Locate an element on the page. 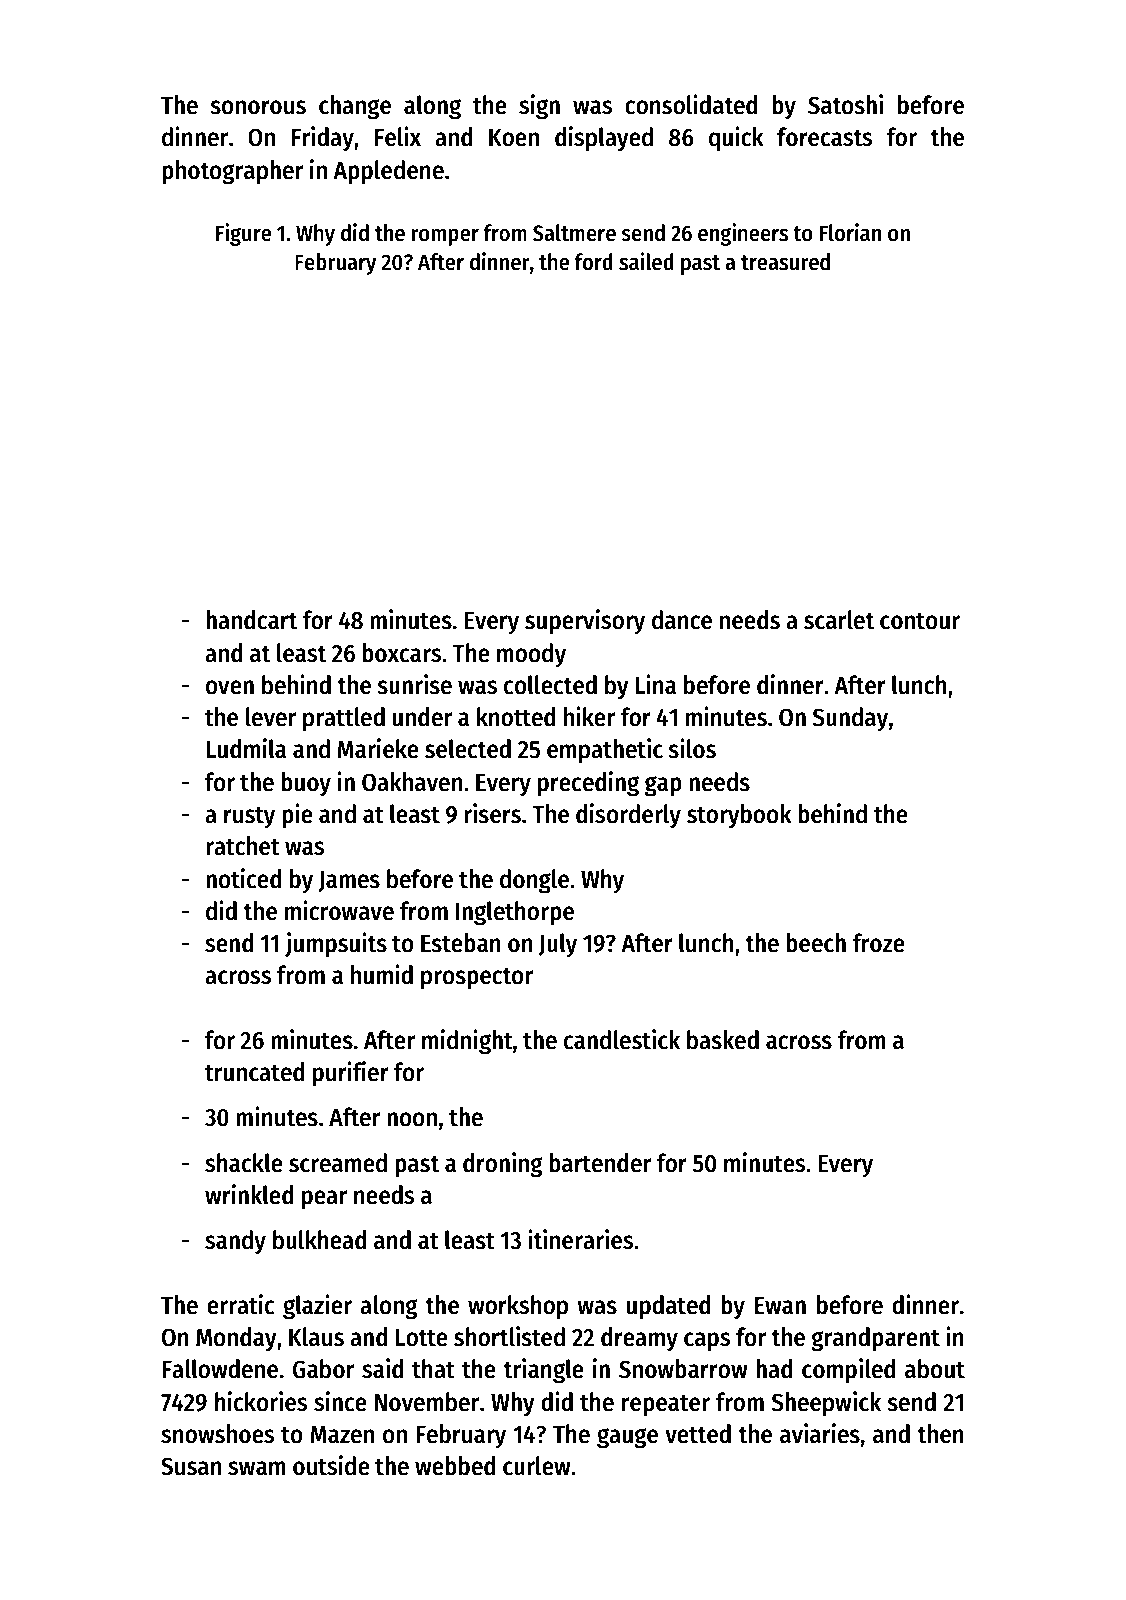 Image resolution: width=1126 pixels, height=1600 pixels. Susan is located at coordinates (191, 1466).
